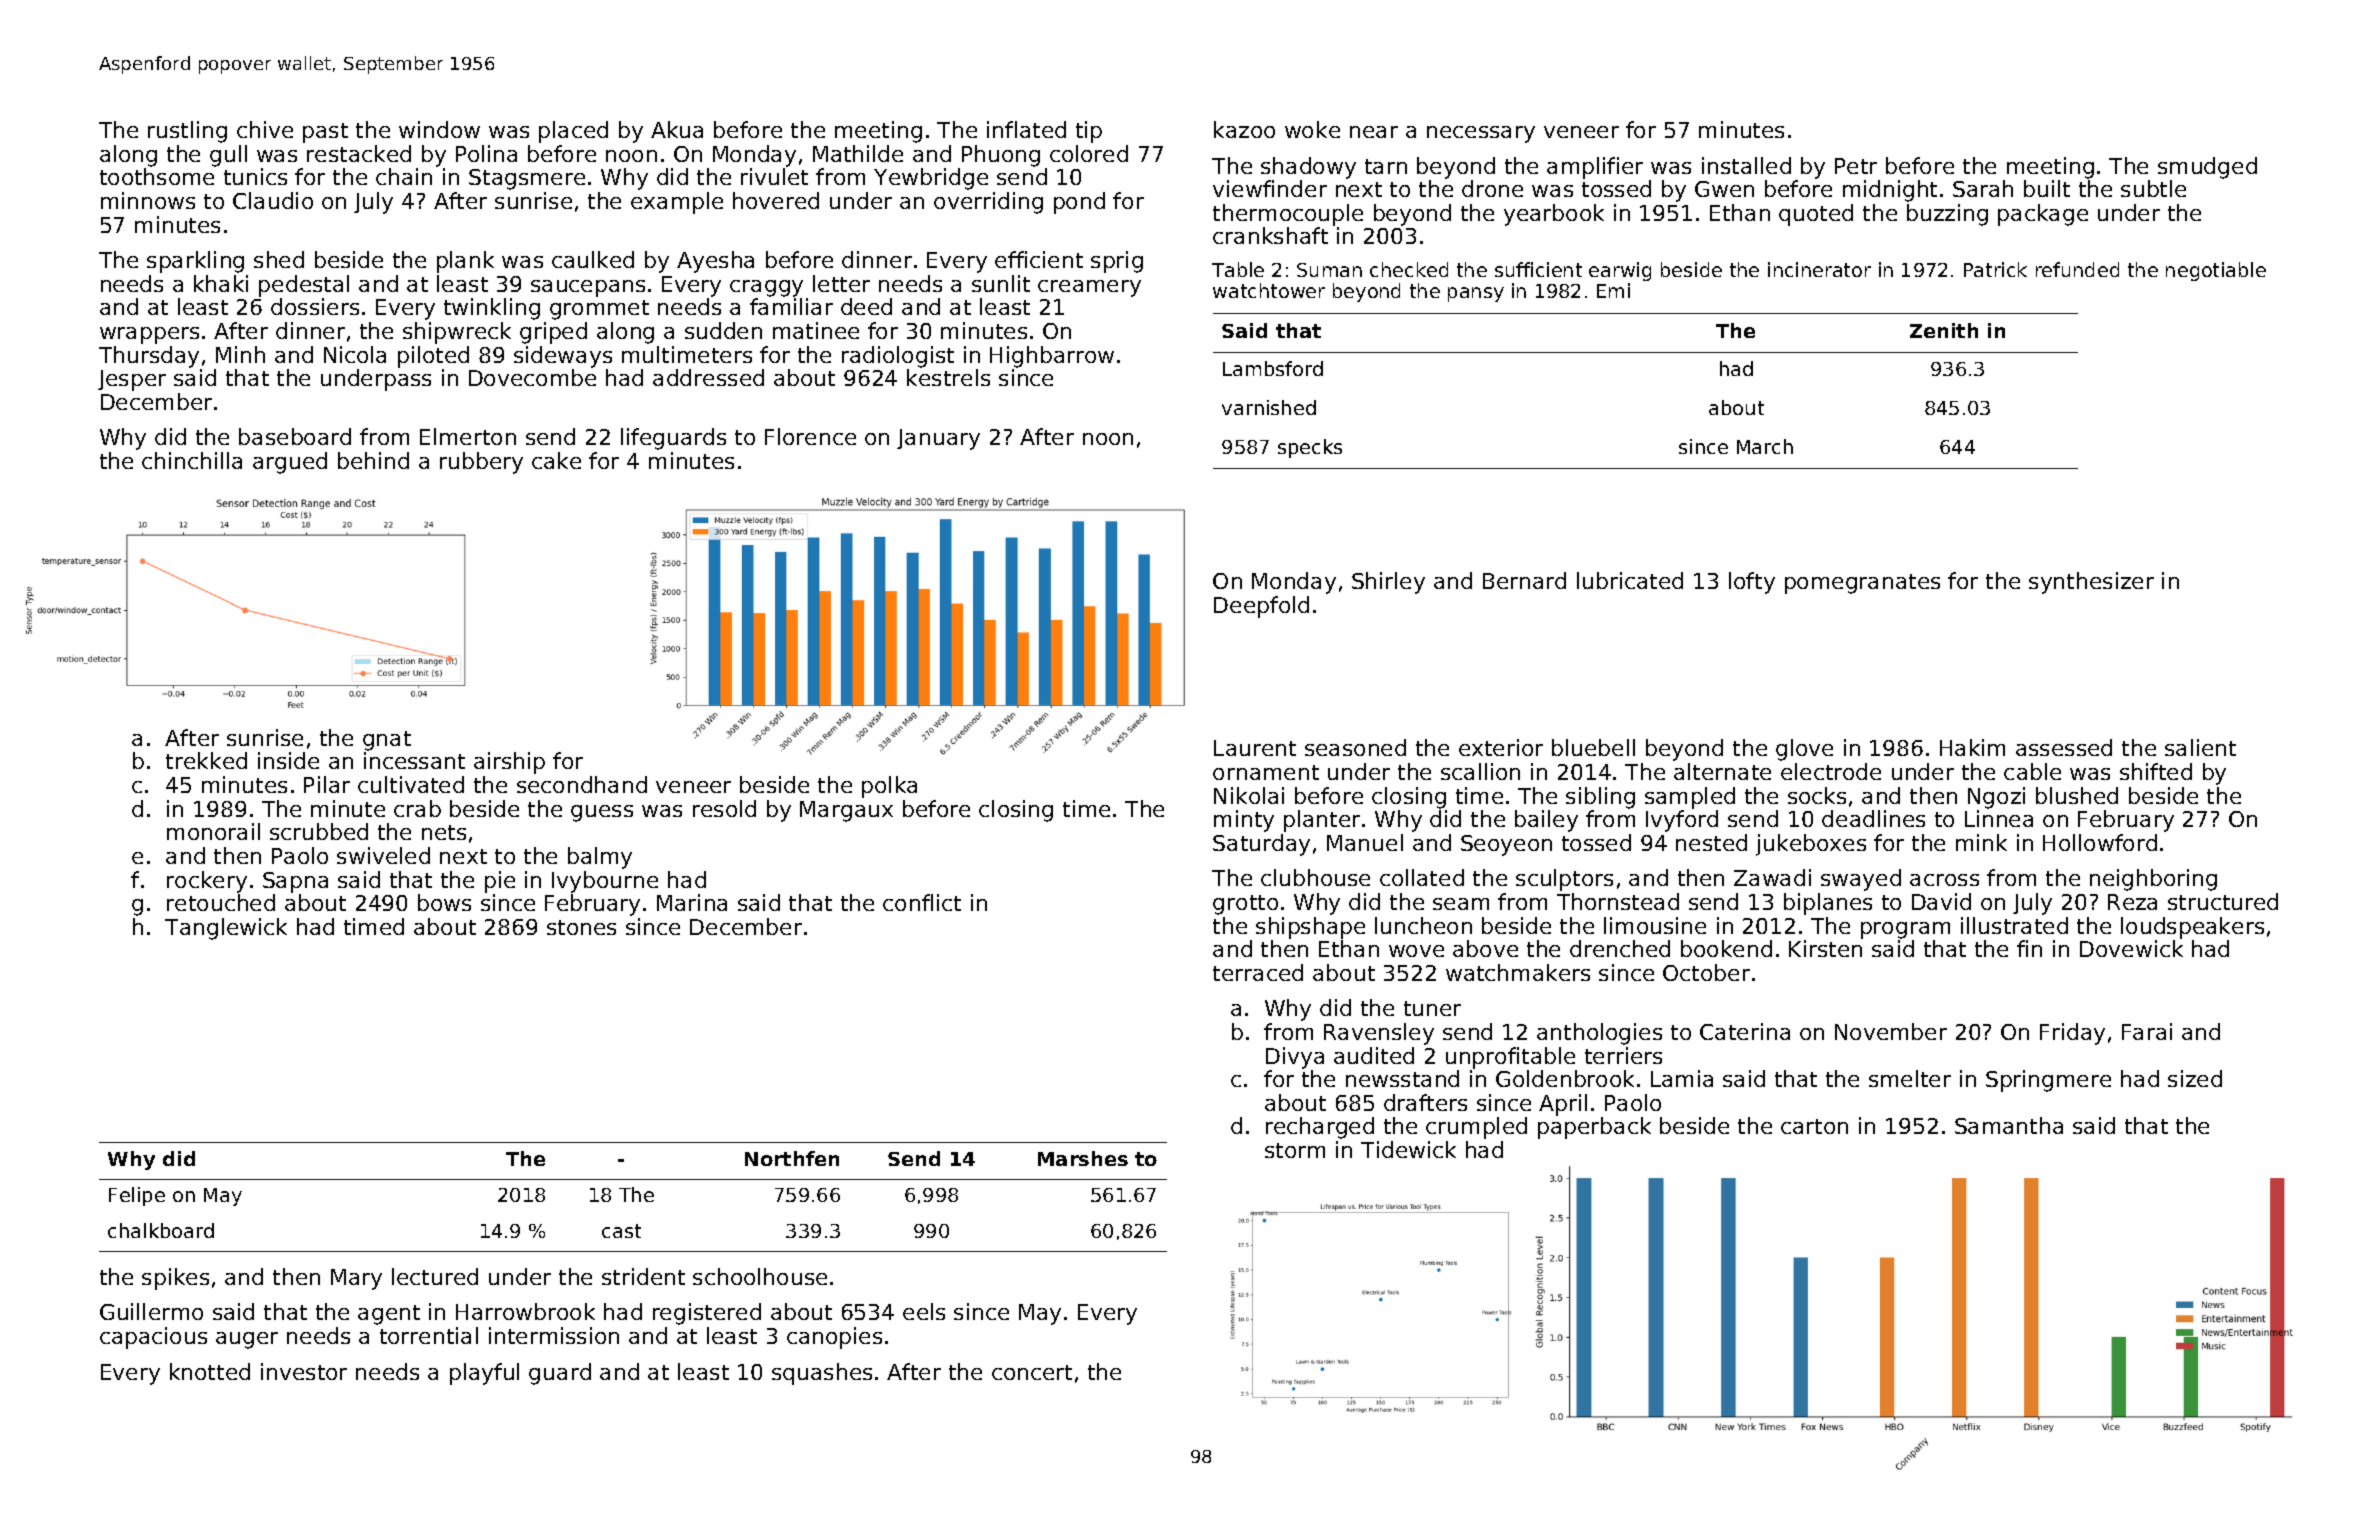 This image has width=2380, height=1540. Describe the element at coordinates (792, 1158) in the image. I see `Northfen` at that location.
